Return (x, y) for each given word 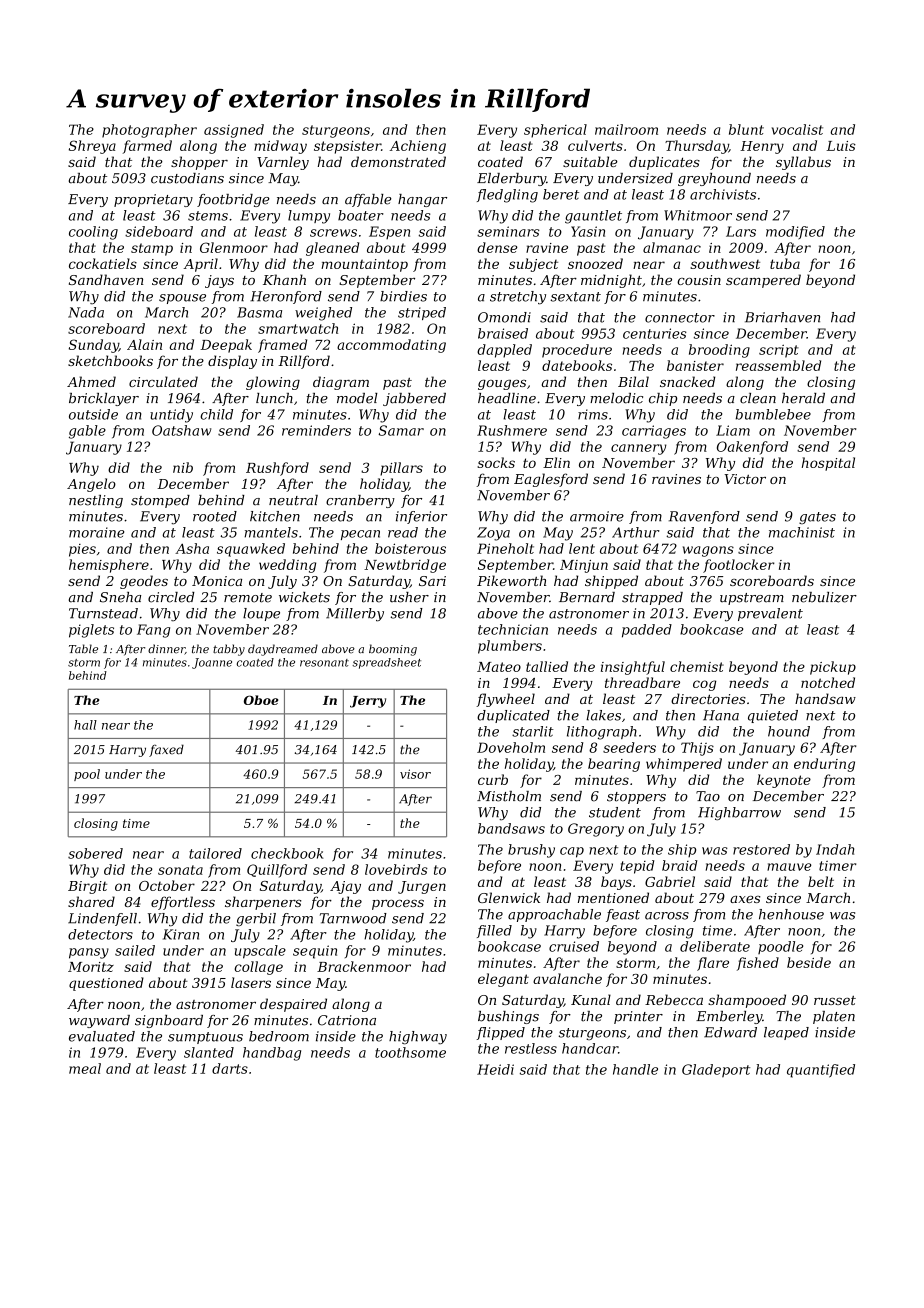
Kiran (181, 934)
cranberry (360, 501)
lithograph (602, 733)
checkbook (287, 853)
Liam (733, 430)
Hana (721, 715)
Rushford (277, 469)
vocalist (797, 129)
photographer (149, 131)
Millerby (355, 615)
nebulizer (824, 597)
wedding (287, 566)
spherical (555, 131)
